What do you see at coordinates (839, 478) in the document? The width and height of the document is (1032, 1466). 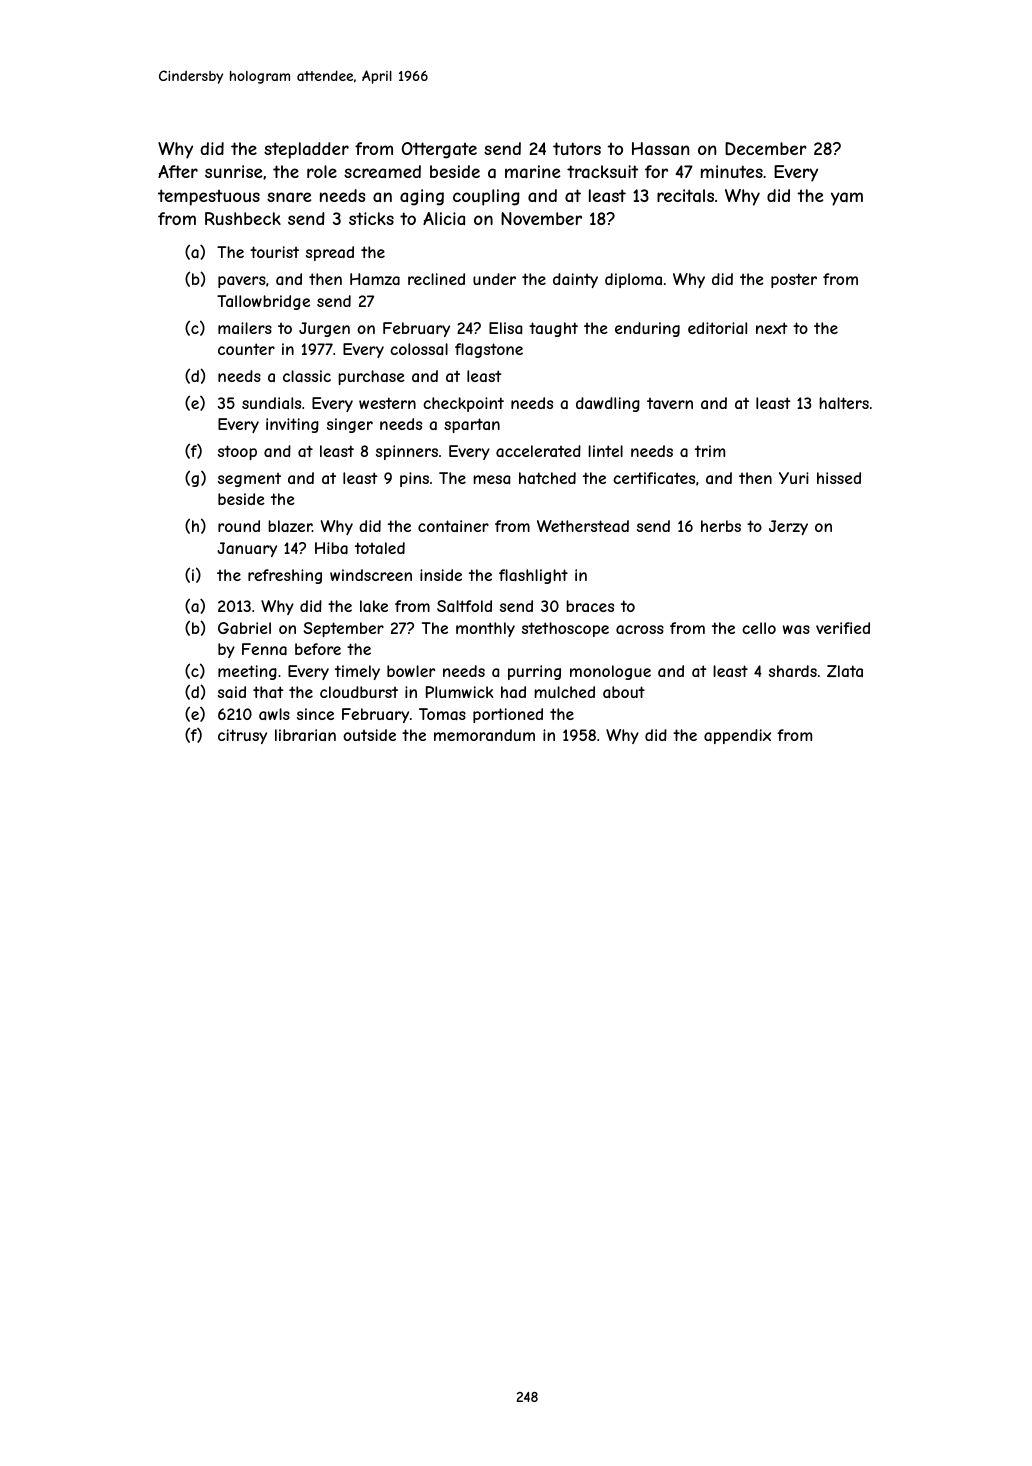 I see `hissed` at bounding box center [839, 478].
